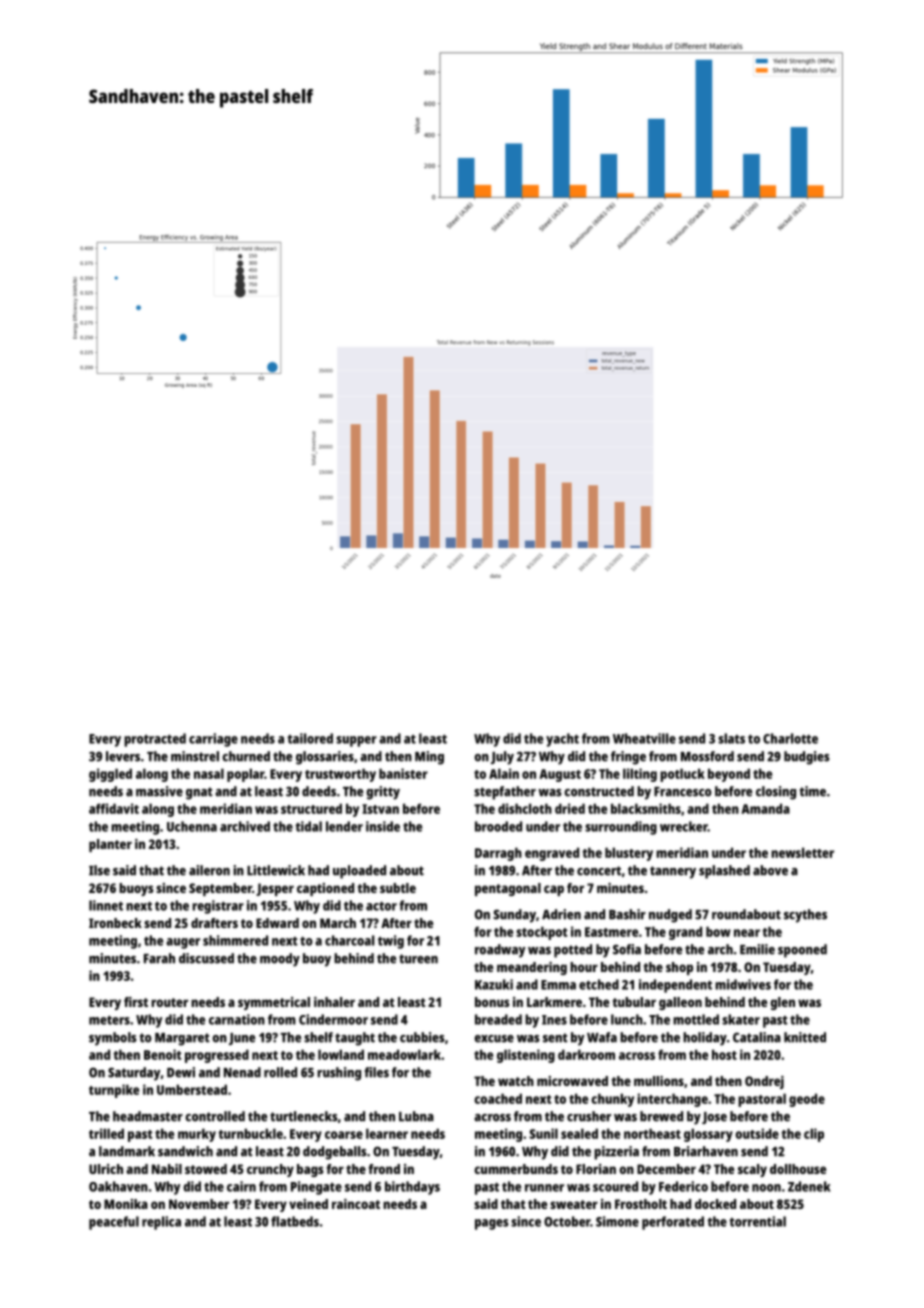 The width and height of the screenshot is (924, 1308). Describe the element at coordinates (714, 1118) in the screenshot. I see `Jose` at that location.
